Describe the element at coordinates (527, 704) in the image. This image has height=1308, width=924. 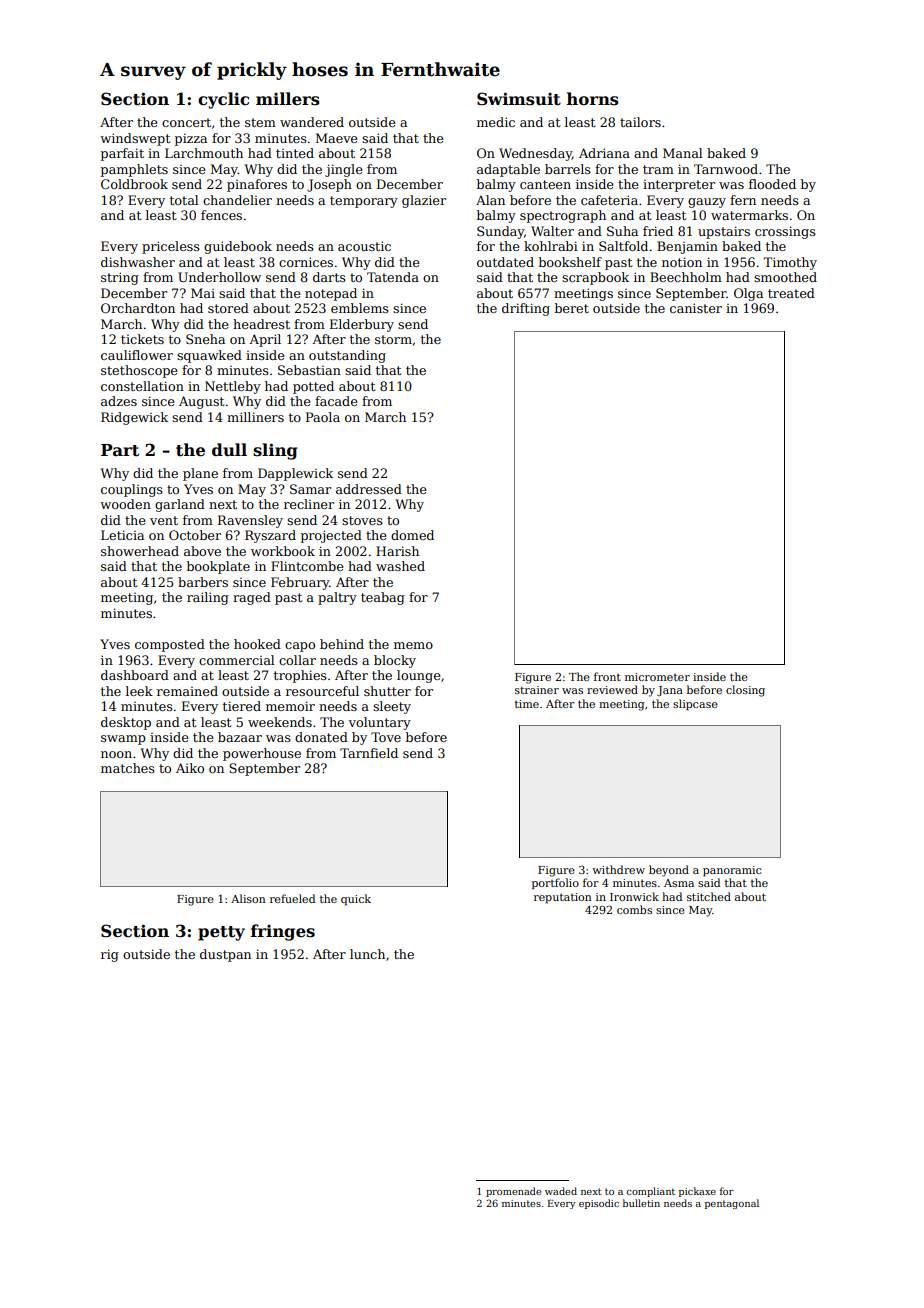
I see `time` at that location.
